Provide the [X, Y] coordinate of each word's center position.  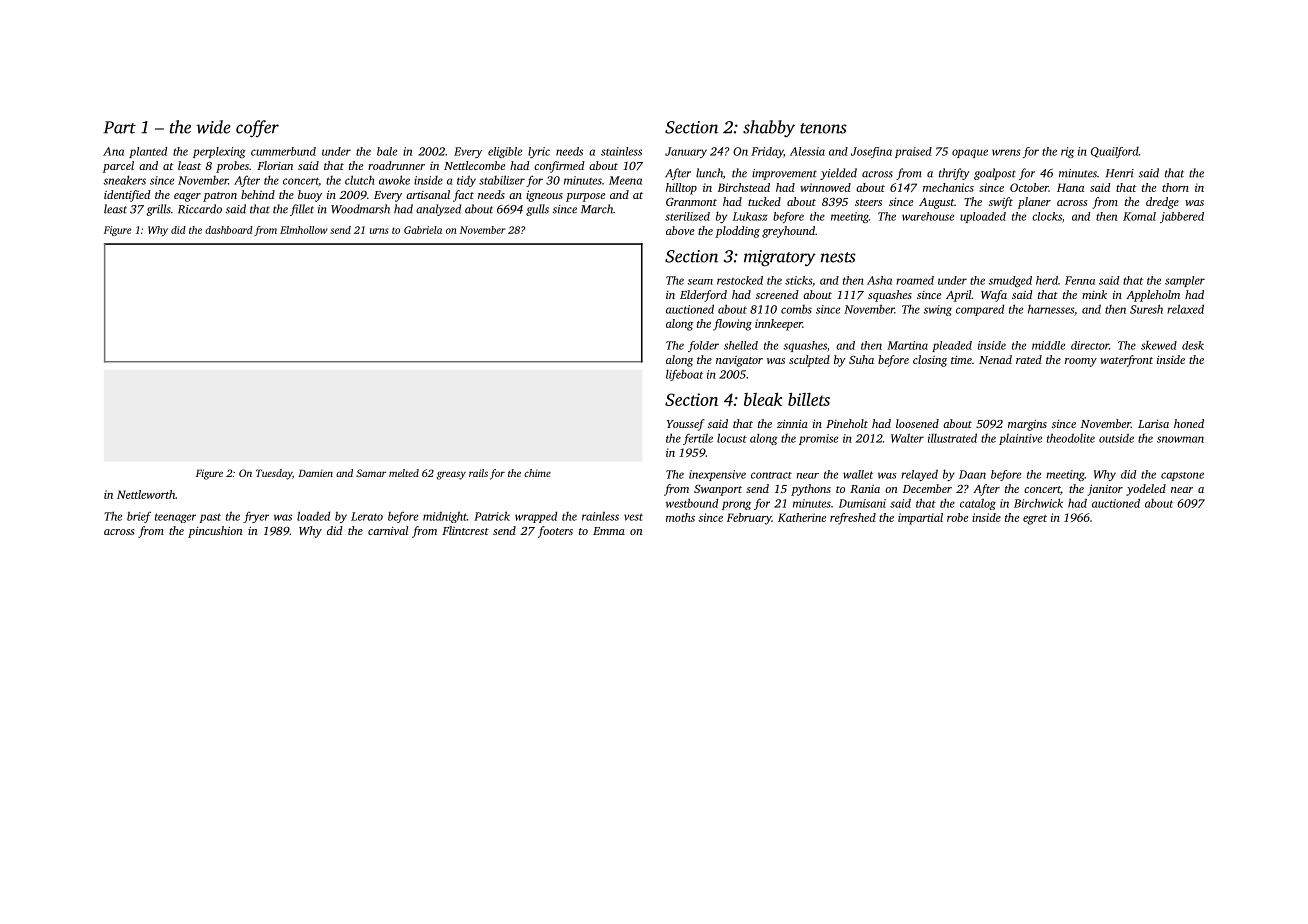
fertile [698, 439]
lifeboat [684, 375]
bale [387, 151]
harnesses [1051, 309]
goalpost [995, 174]
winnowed [825, 187]
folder [703, 346]
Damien [315, 473]
